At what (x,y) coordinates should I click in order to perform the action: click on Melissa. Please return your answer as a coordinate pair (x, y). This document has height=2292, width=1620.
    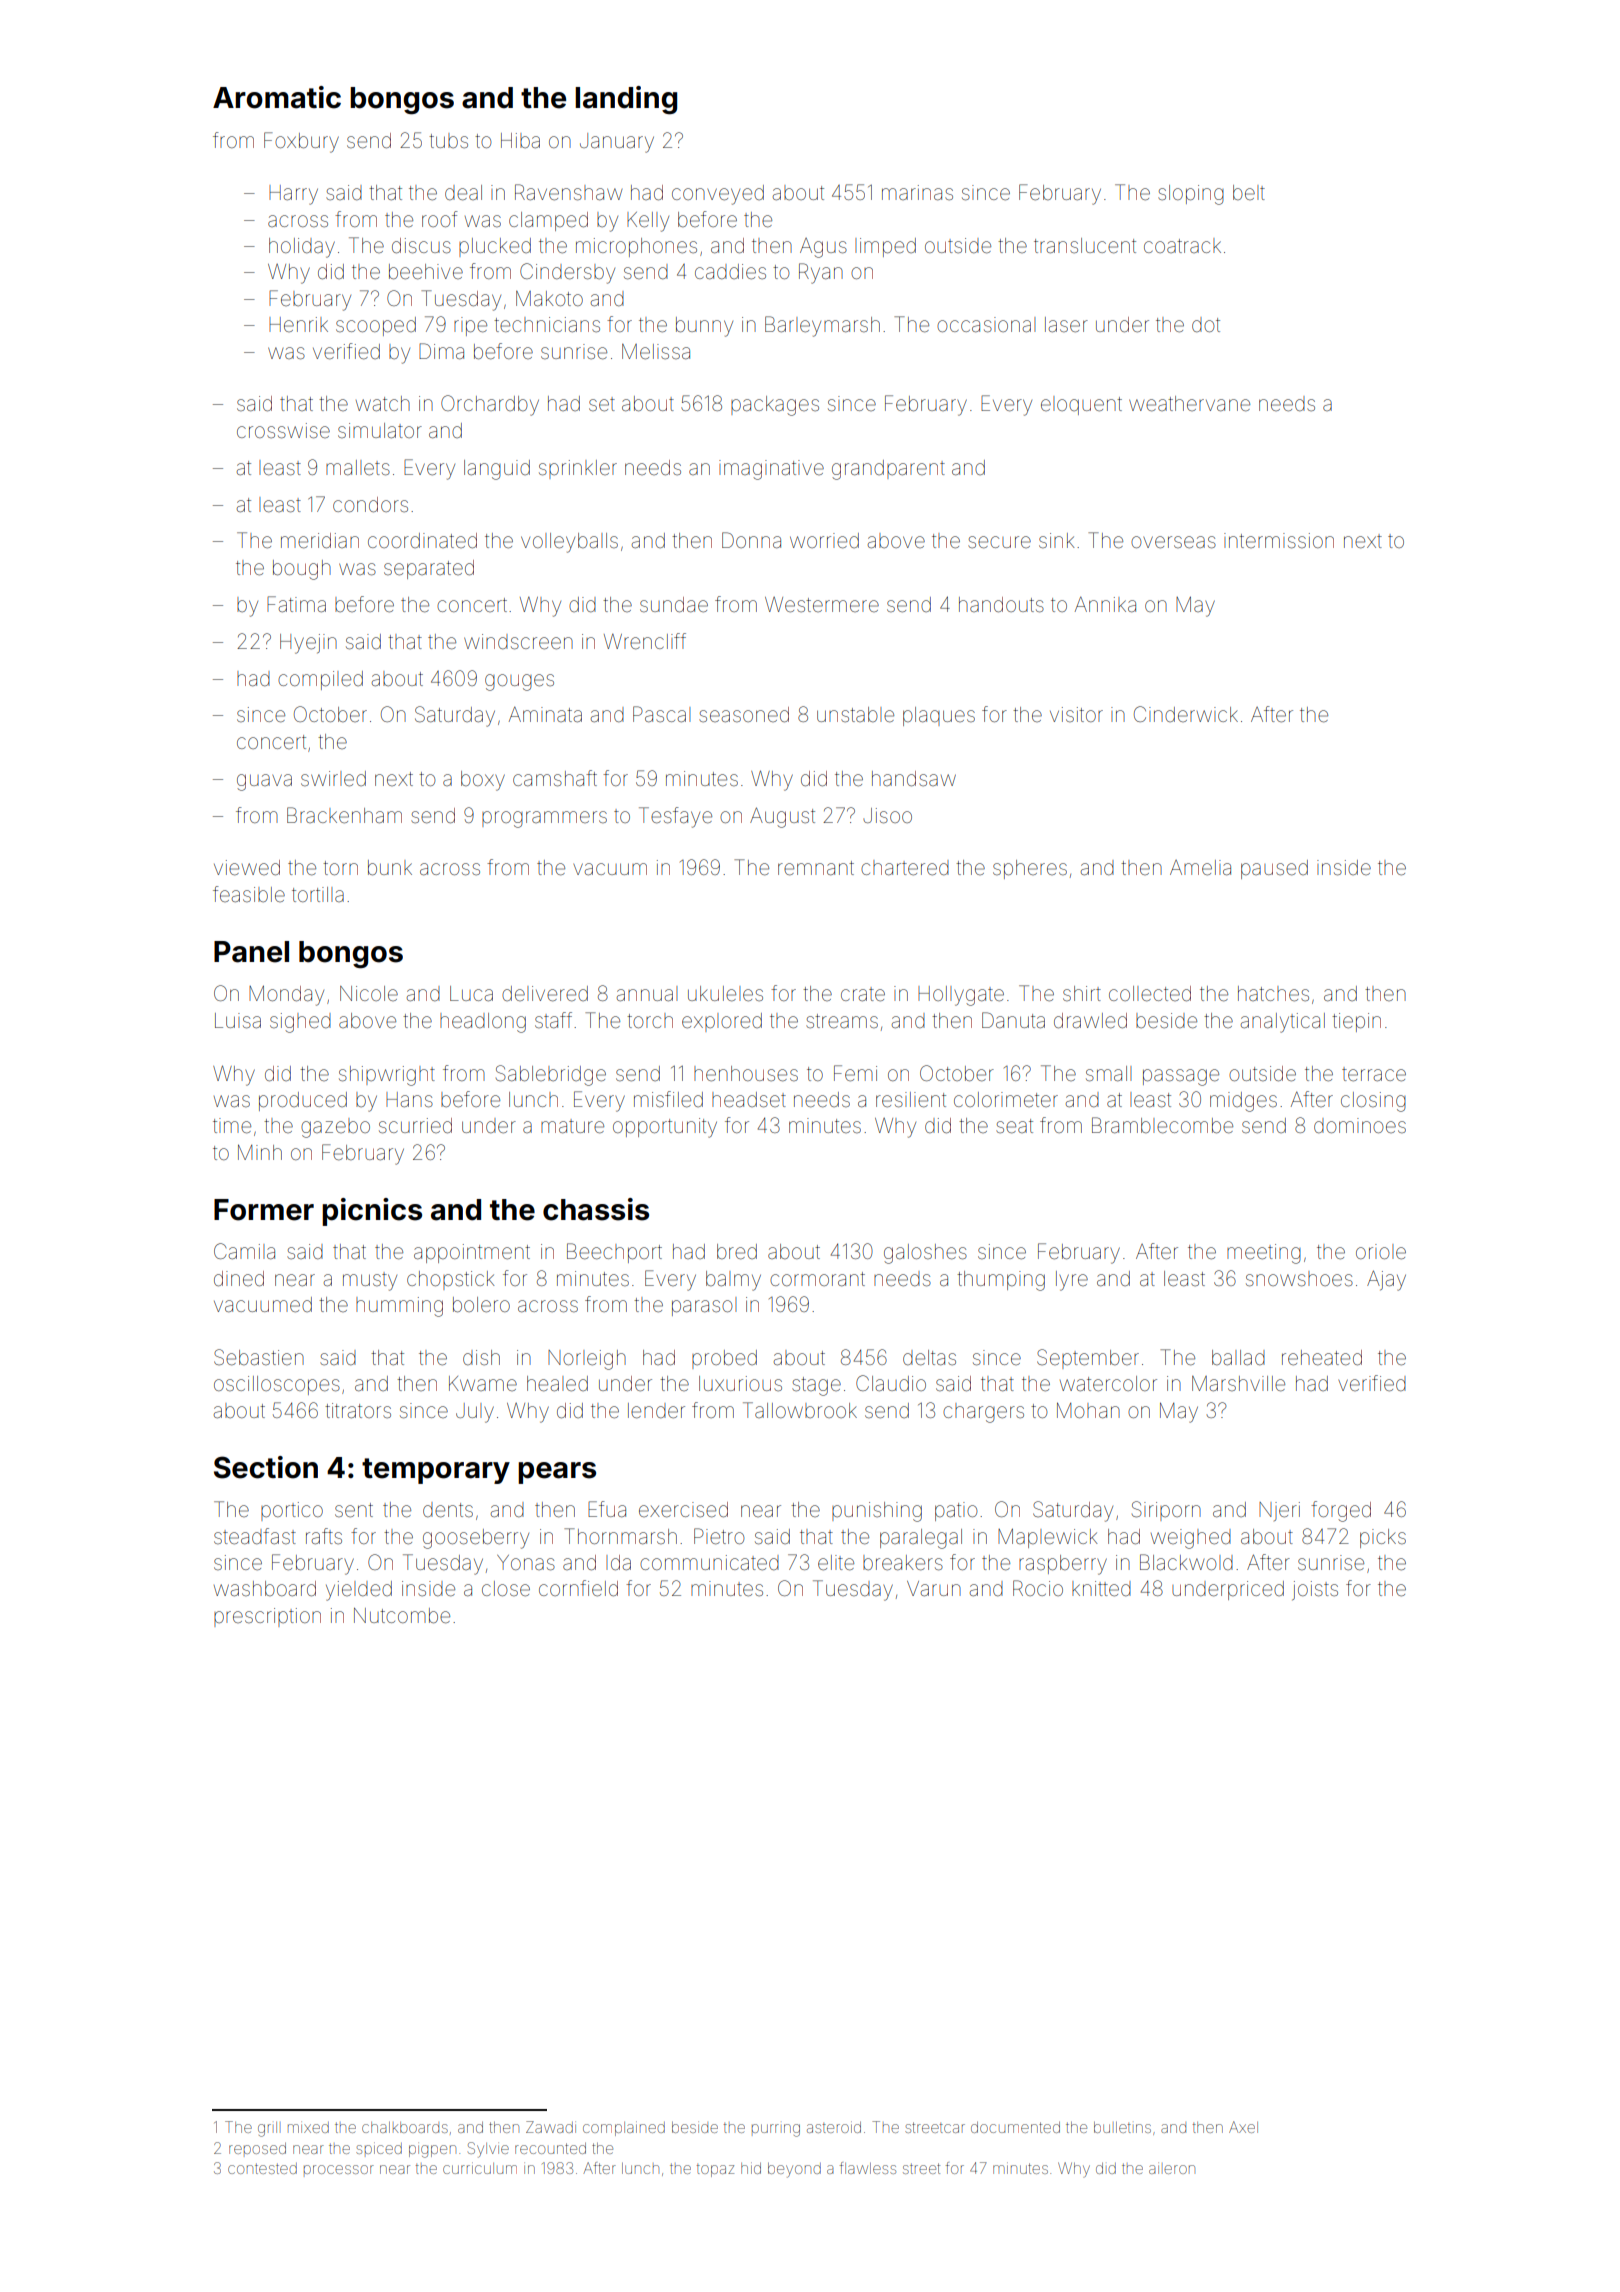
    Looking at the image, I should click on (656, 352).
